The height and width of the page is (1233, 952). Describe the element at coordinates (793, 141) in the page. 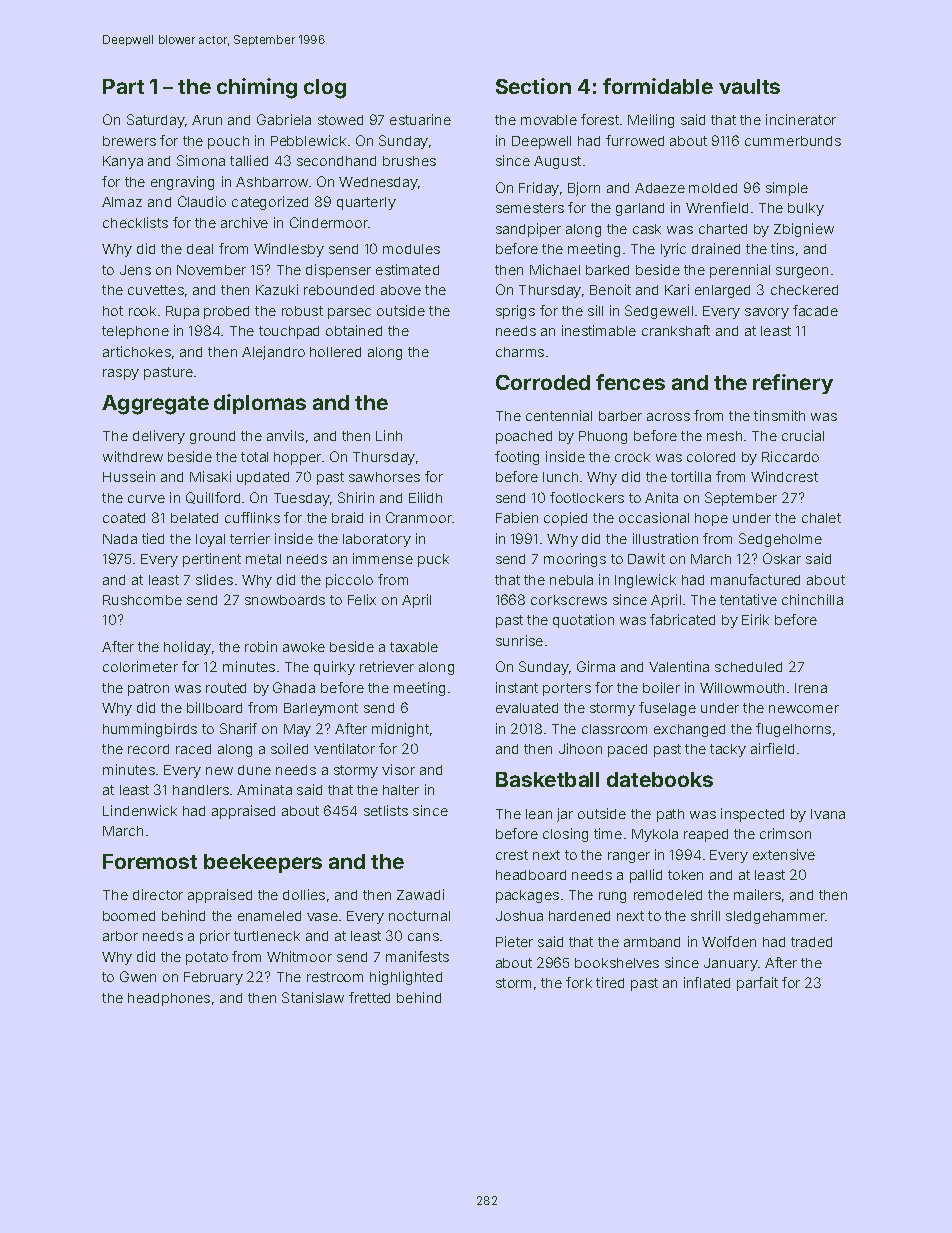

I see `cummerbunds` at that location.
